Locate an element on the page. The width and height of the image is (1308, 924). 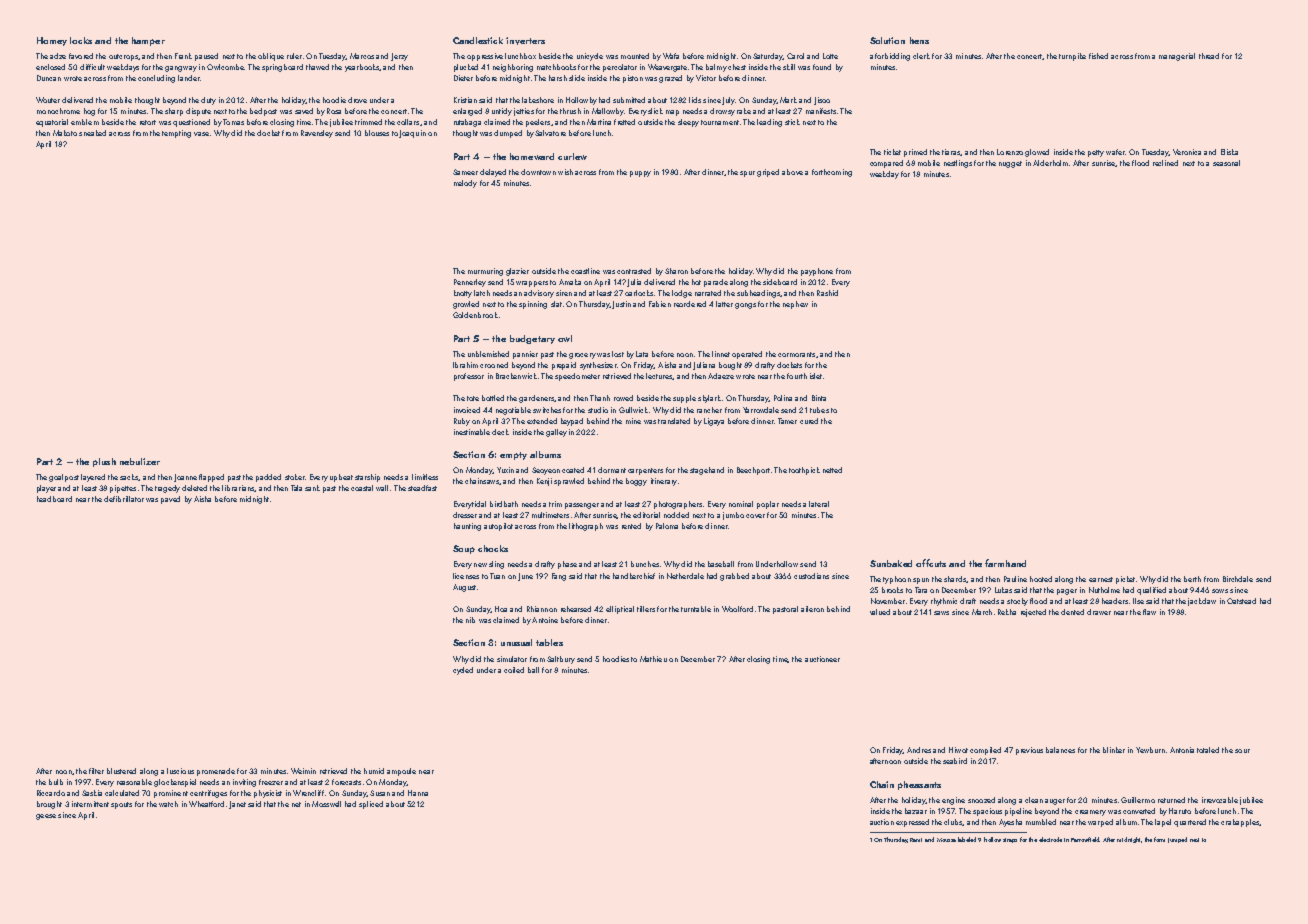
budgetary is located at coordinates (532, 339).
